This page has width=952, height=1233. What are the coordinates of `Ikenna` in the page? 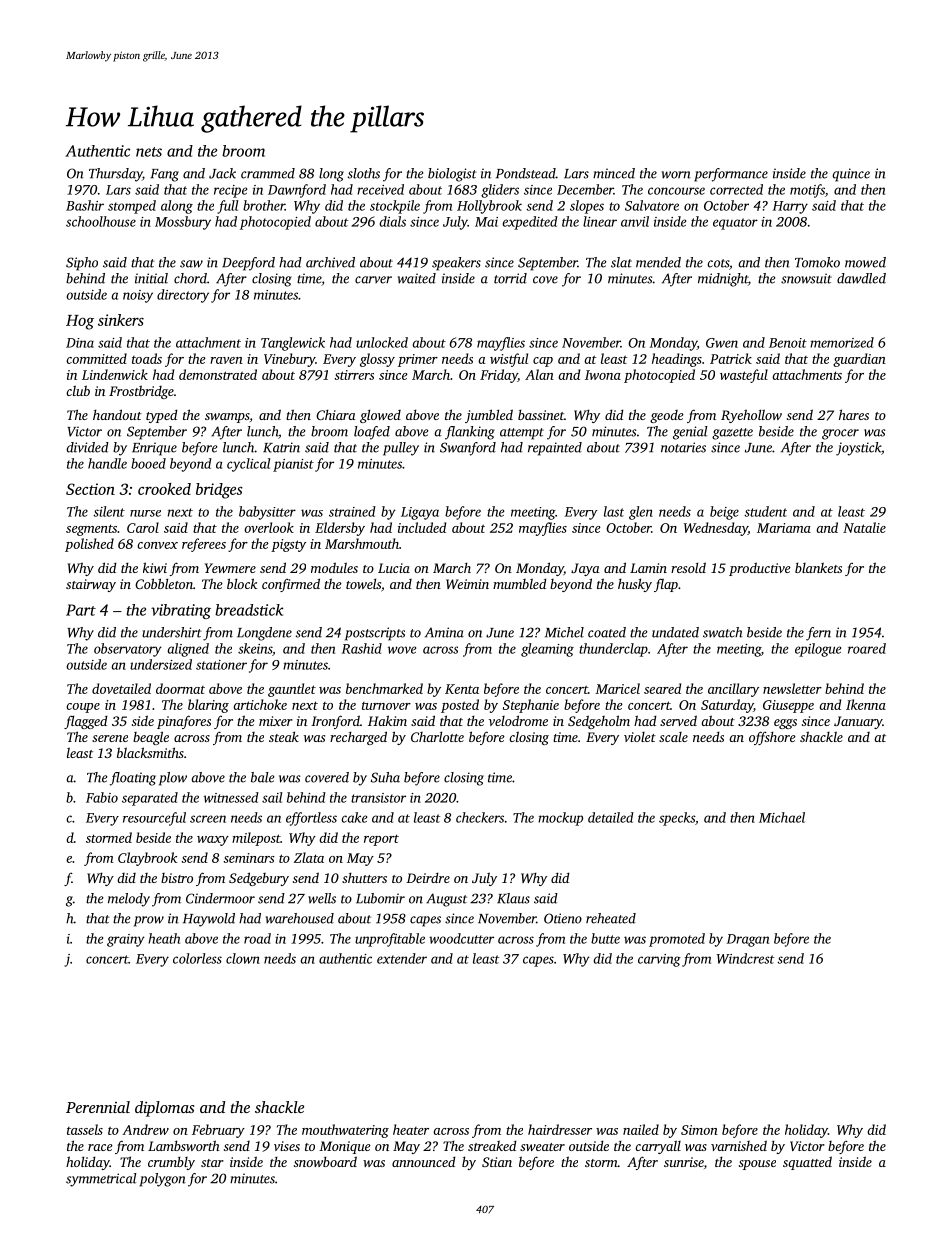 It's located at (866, 704).
